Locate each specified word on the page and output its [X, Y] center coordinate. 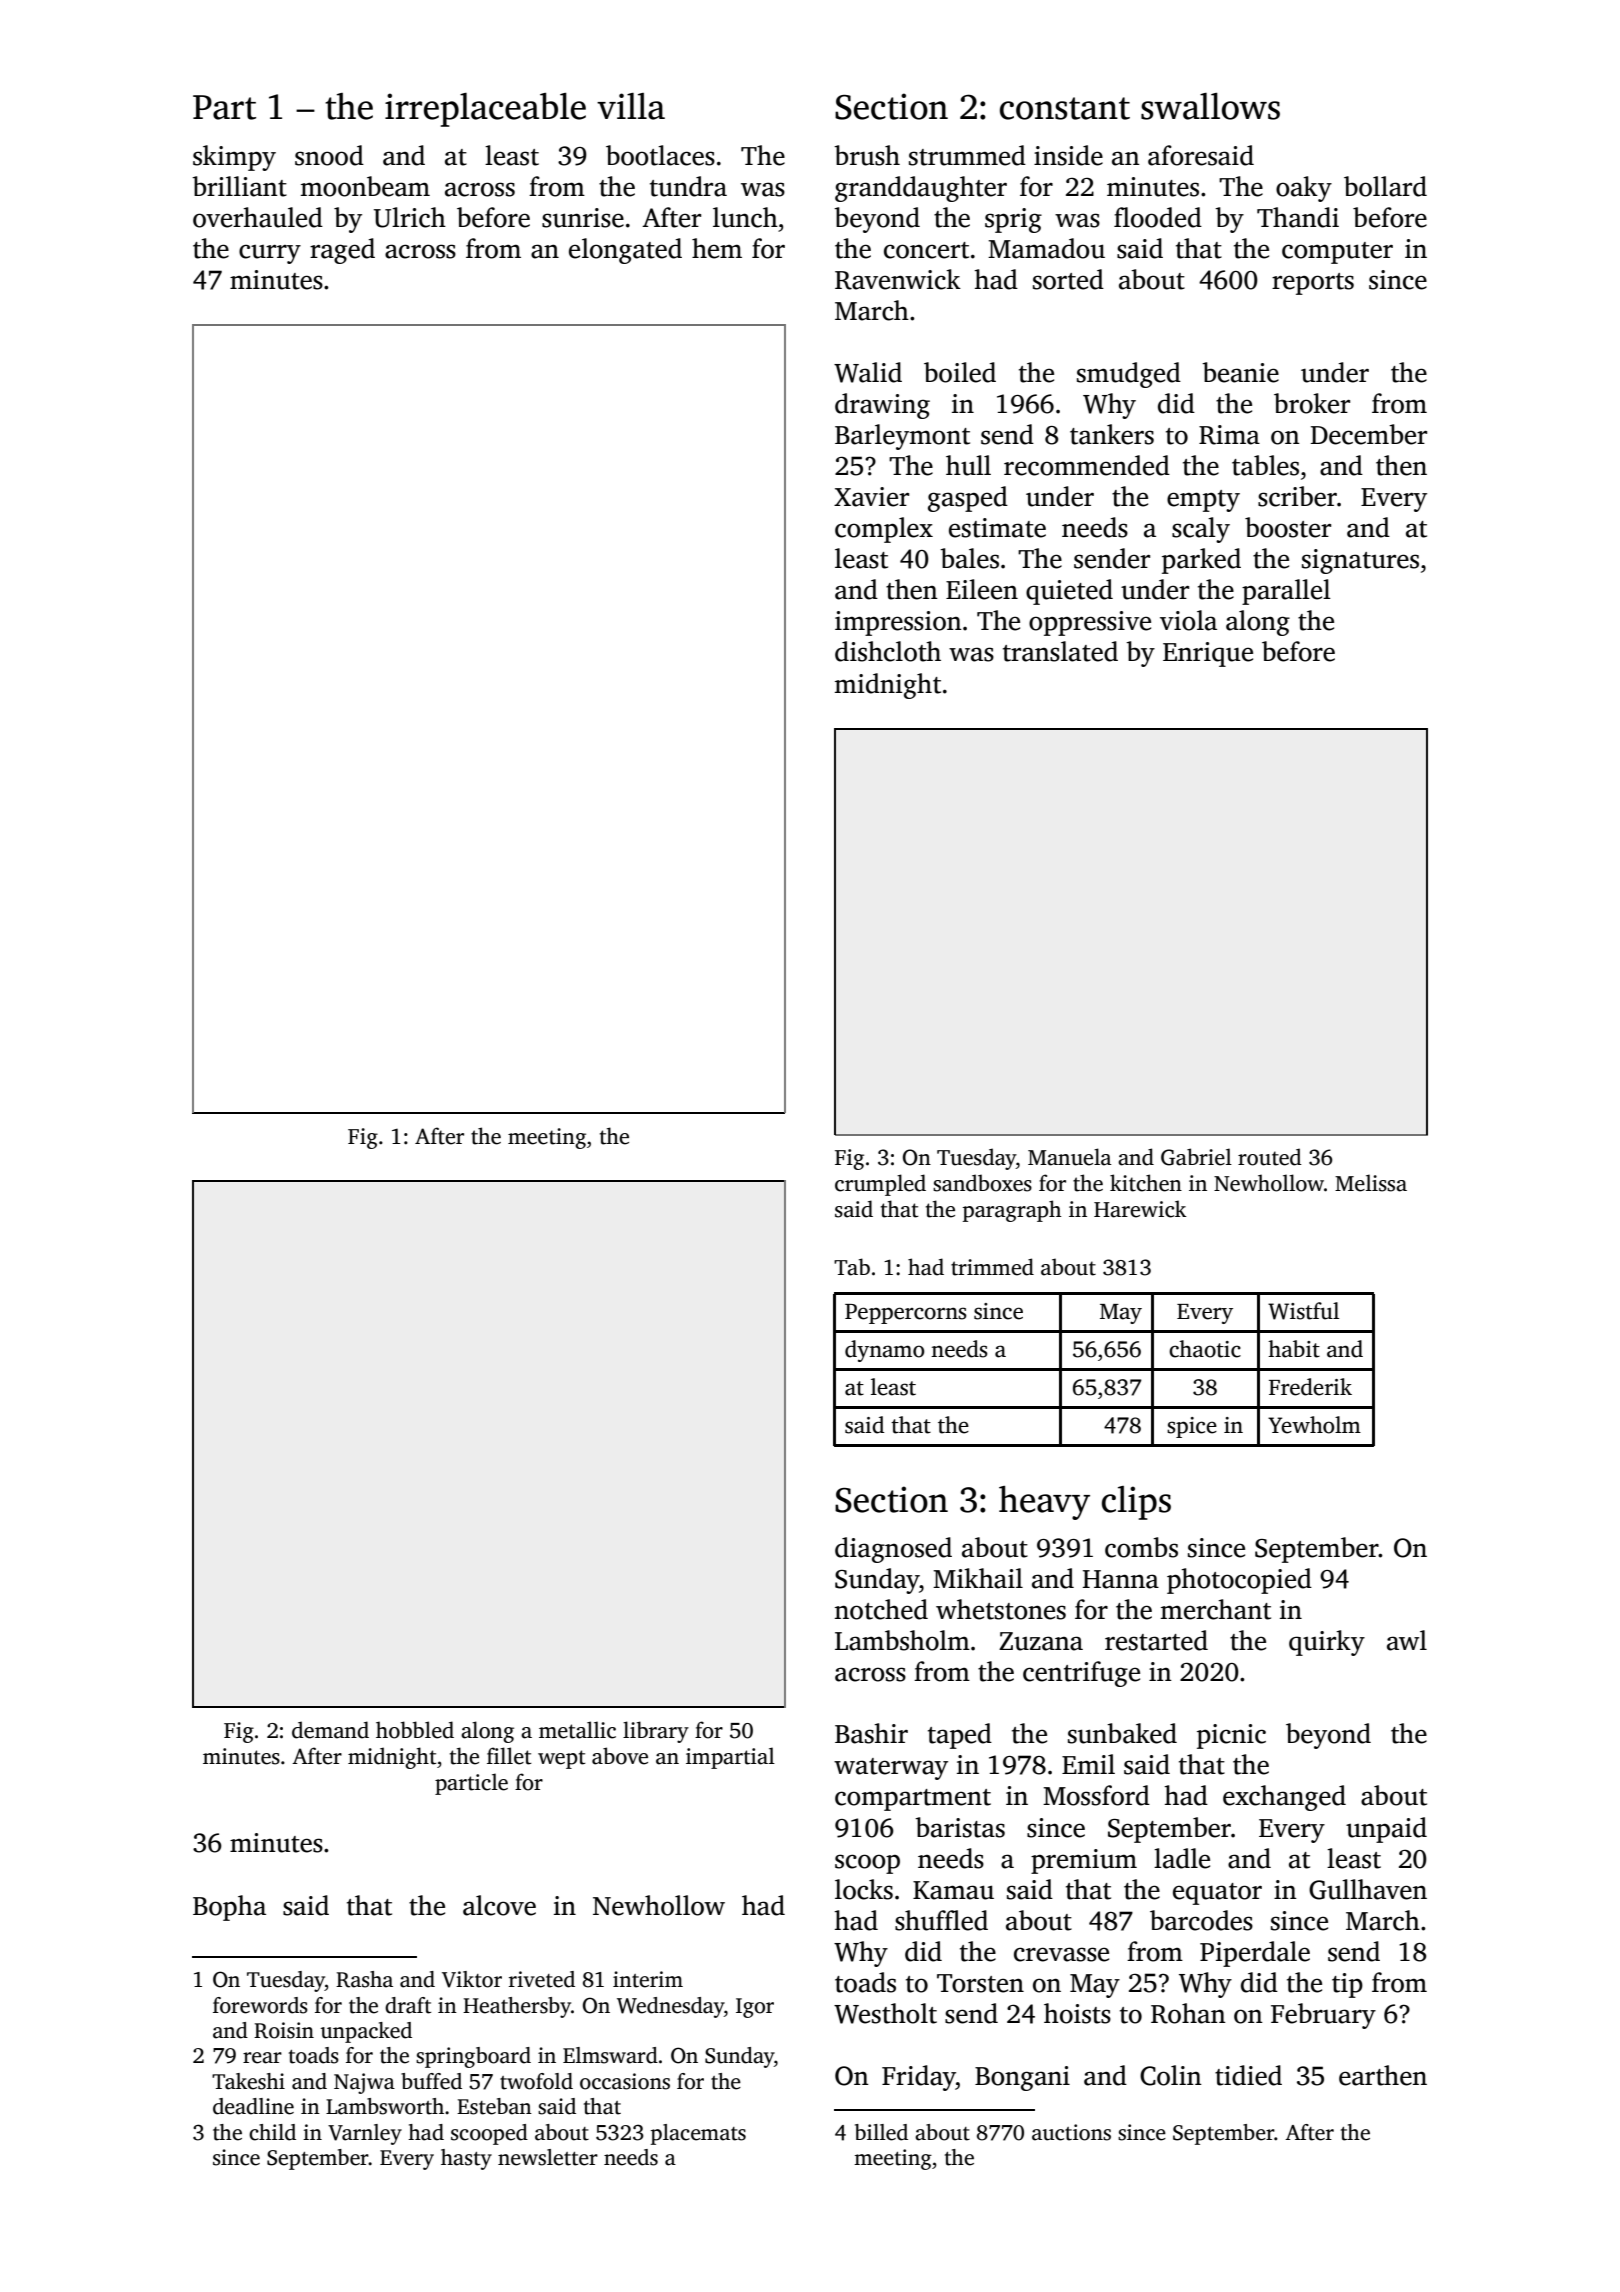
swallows [1210, 106]
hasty [466, 2159]
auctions [1071, 2132]
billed [881, 2132]
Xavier [871, 497]
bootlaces [660, 155]
